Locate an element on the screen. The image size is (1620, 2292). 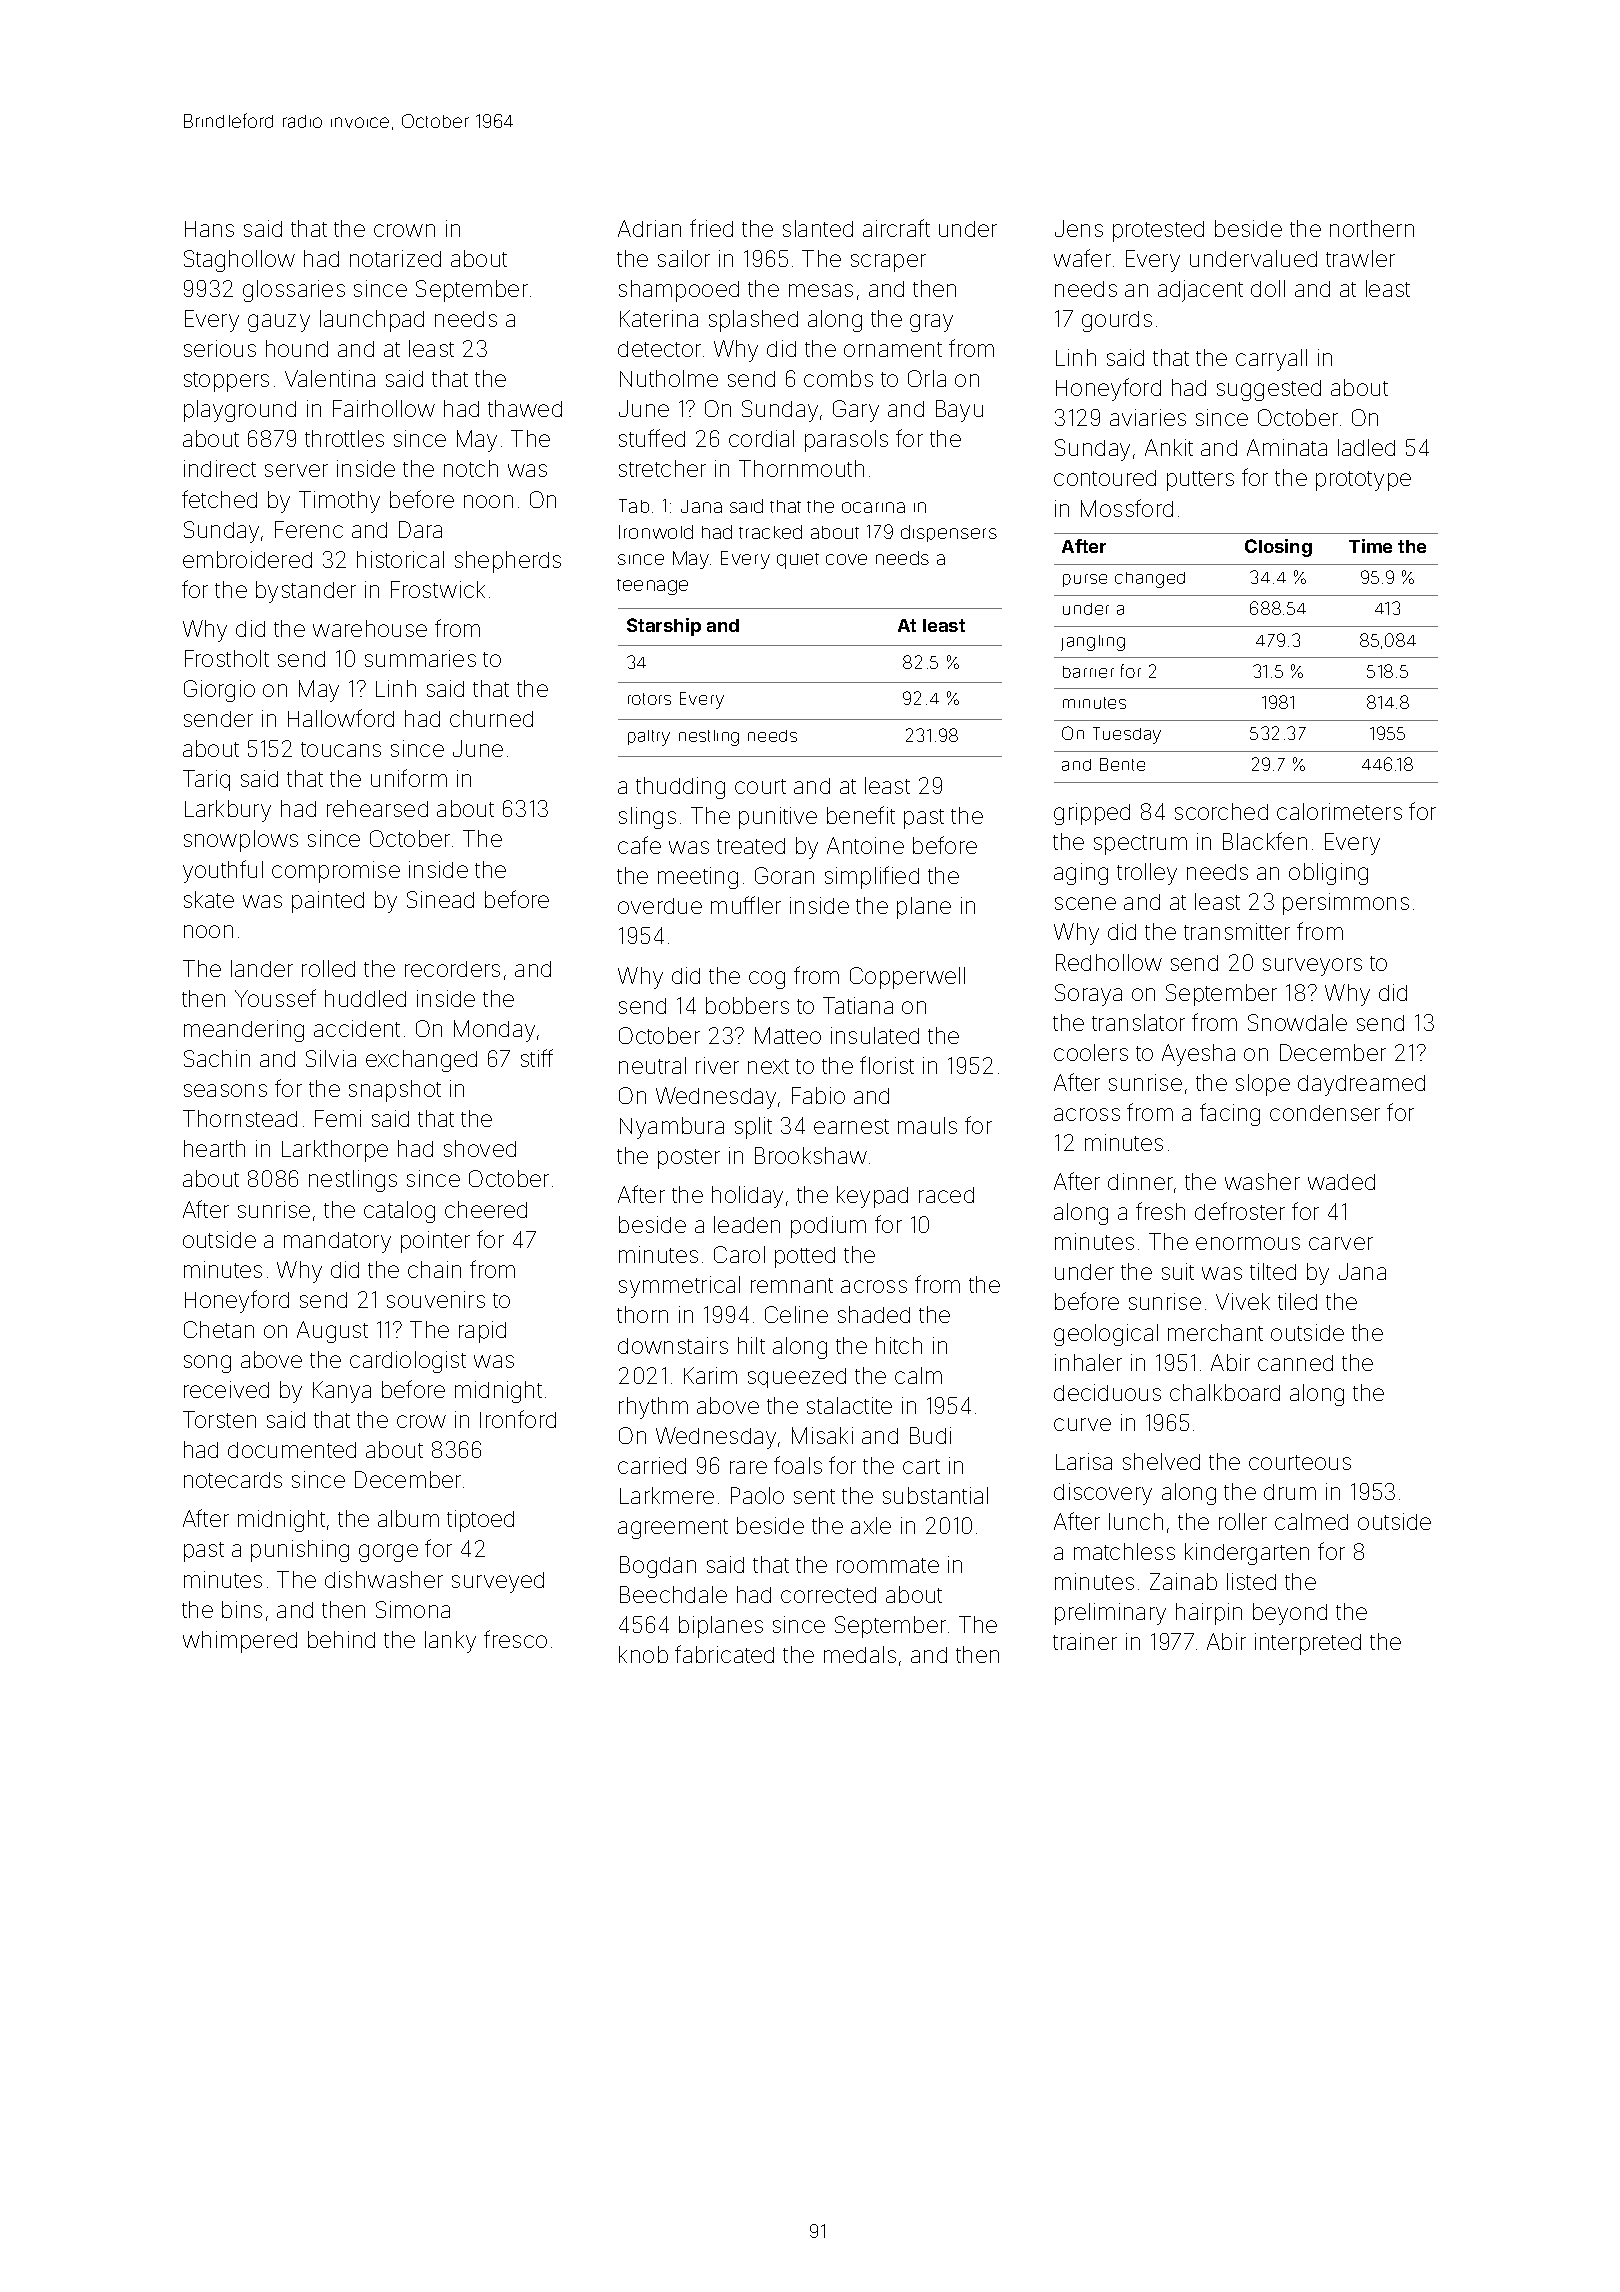
painted is located at coordinates (328, 902).
